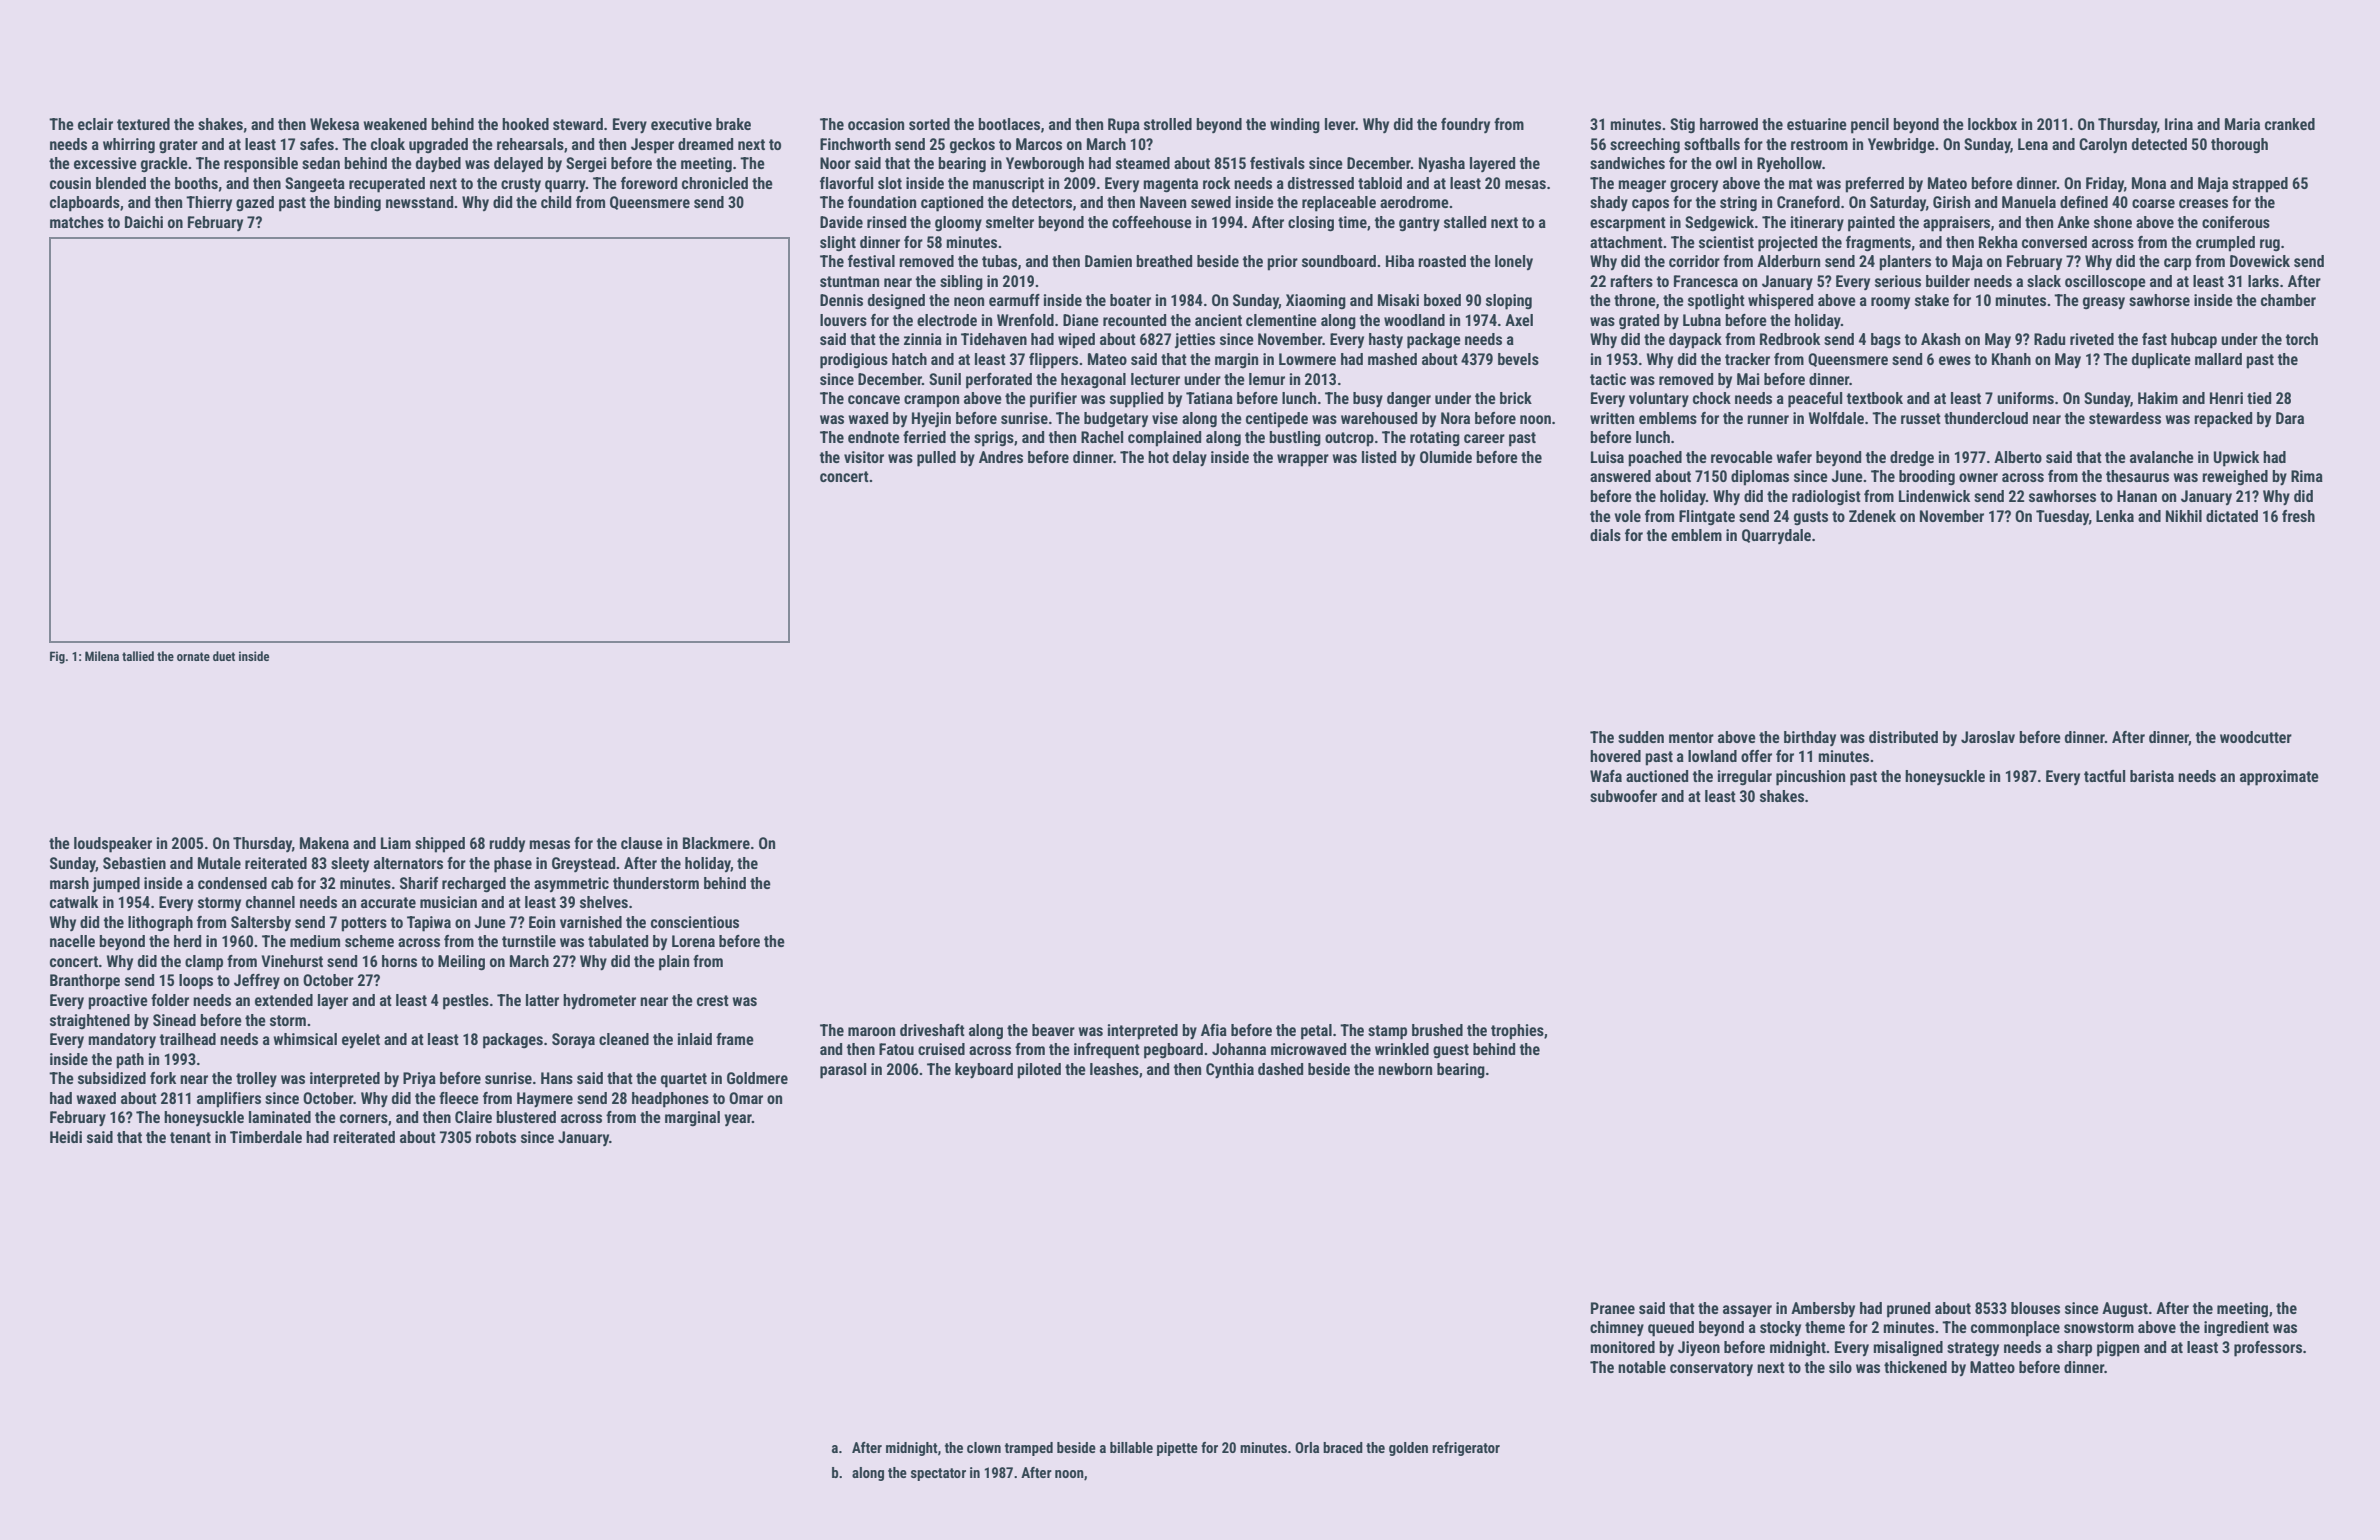 The height and width of the document is (1540, 2380). Describe the element at coordinates (85, 982) in the document. I see `Branthorpe` at that location.
